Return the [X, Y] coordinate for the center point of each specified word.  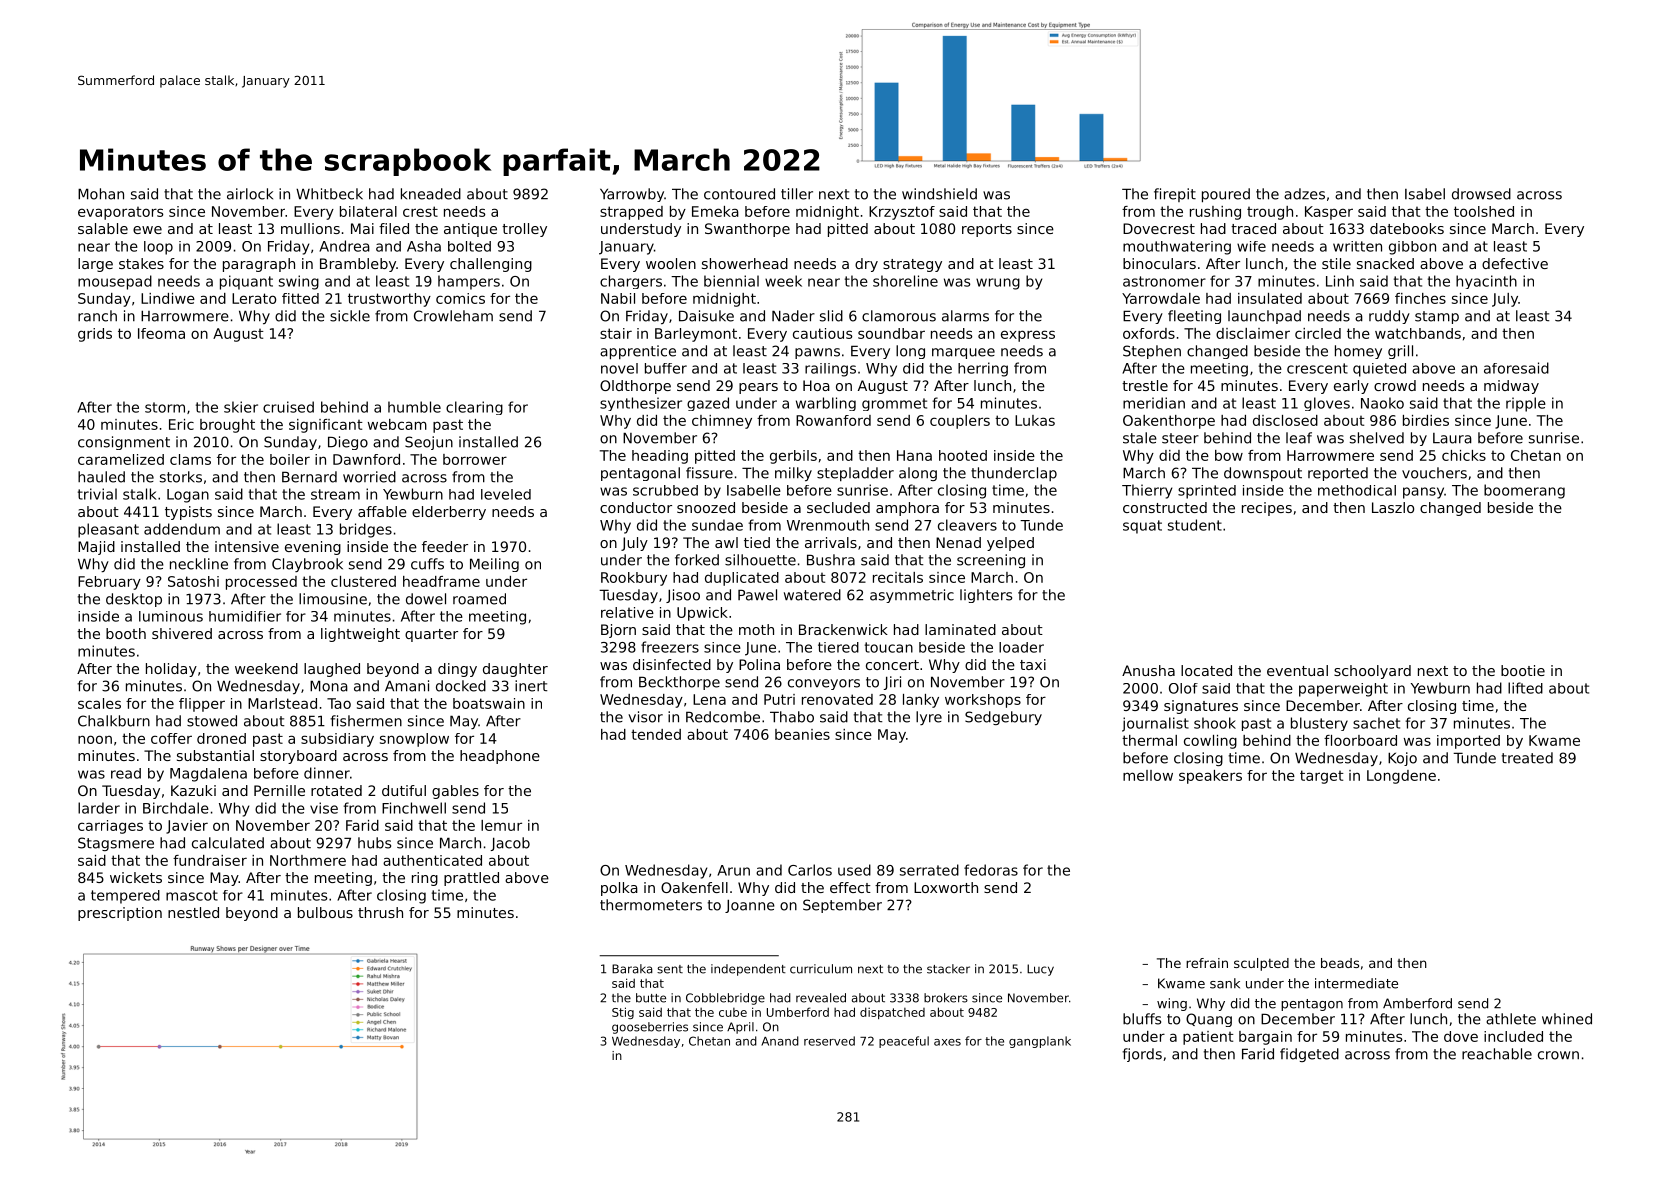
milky [793, 474]
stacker [948, 969]
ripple [1526, 404]
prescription [120, 914]
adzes [1304, 194]
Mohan [101, 194]
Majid [96, 548]
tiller [797, 194]
